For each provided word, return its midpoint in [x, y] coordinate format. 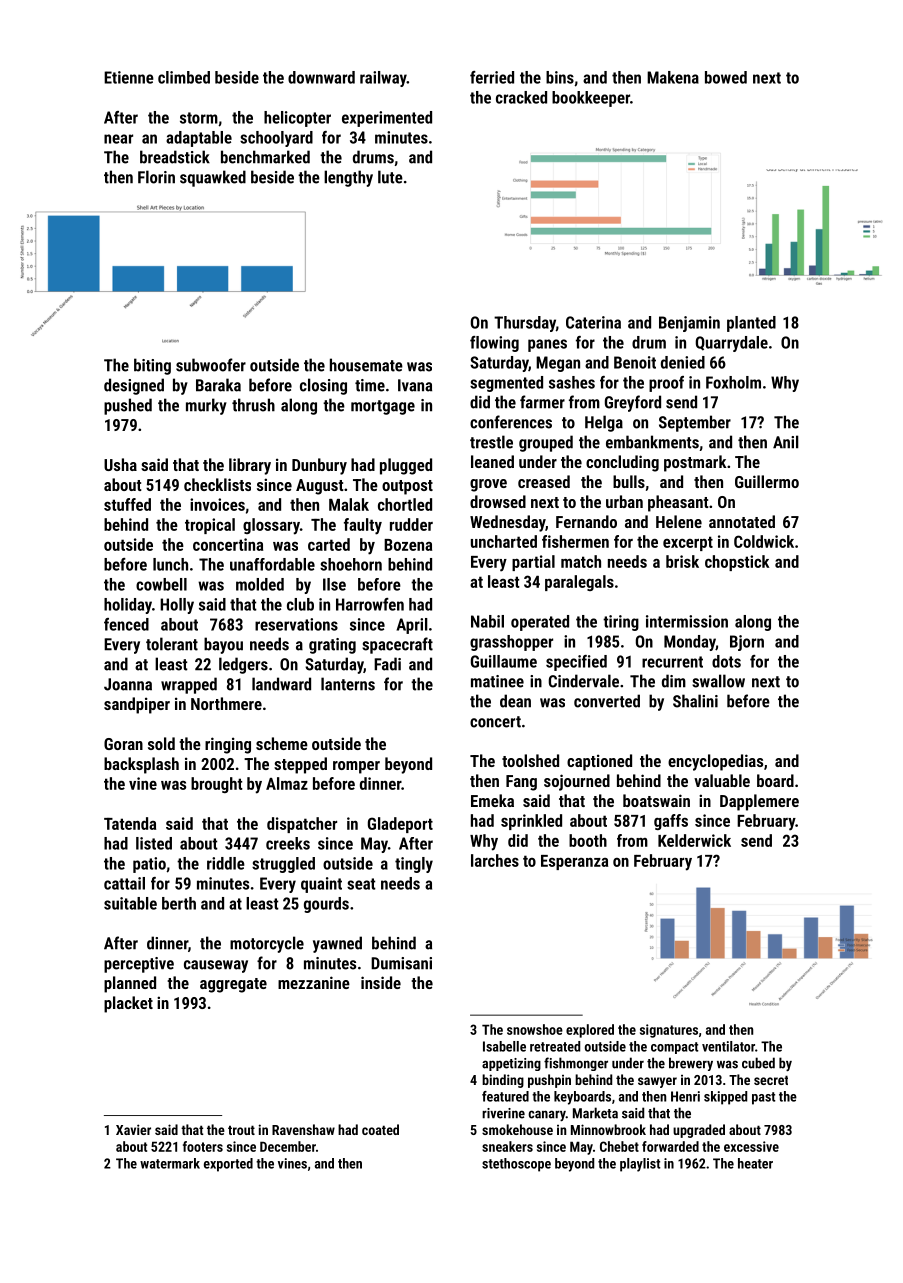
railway [383, 79]
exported [228, 1165]
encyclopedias [715, 762]
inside [381, 982]
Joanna [128, 684]
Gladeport [400, 825]
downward [321, 77]
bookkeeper [591, 99]
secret [771, 1080]
